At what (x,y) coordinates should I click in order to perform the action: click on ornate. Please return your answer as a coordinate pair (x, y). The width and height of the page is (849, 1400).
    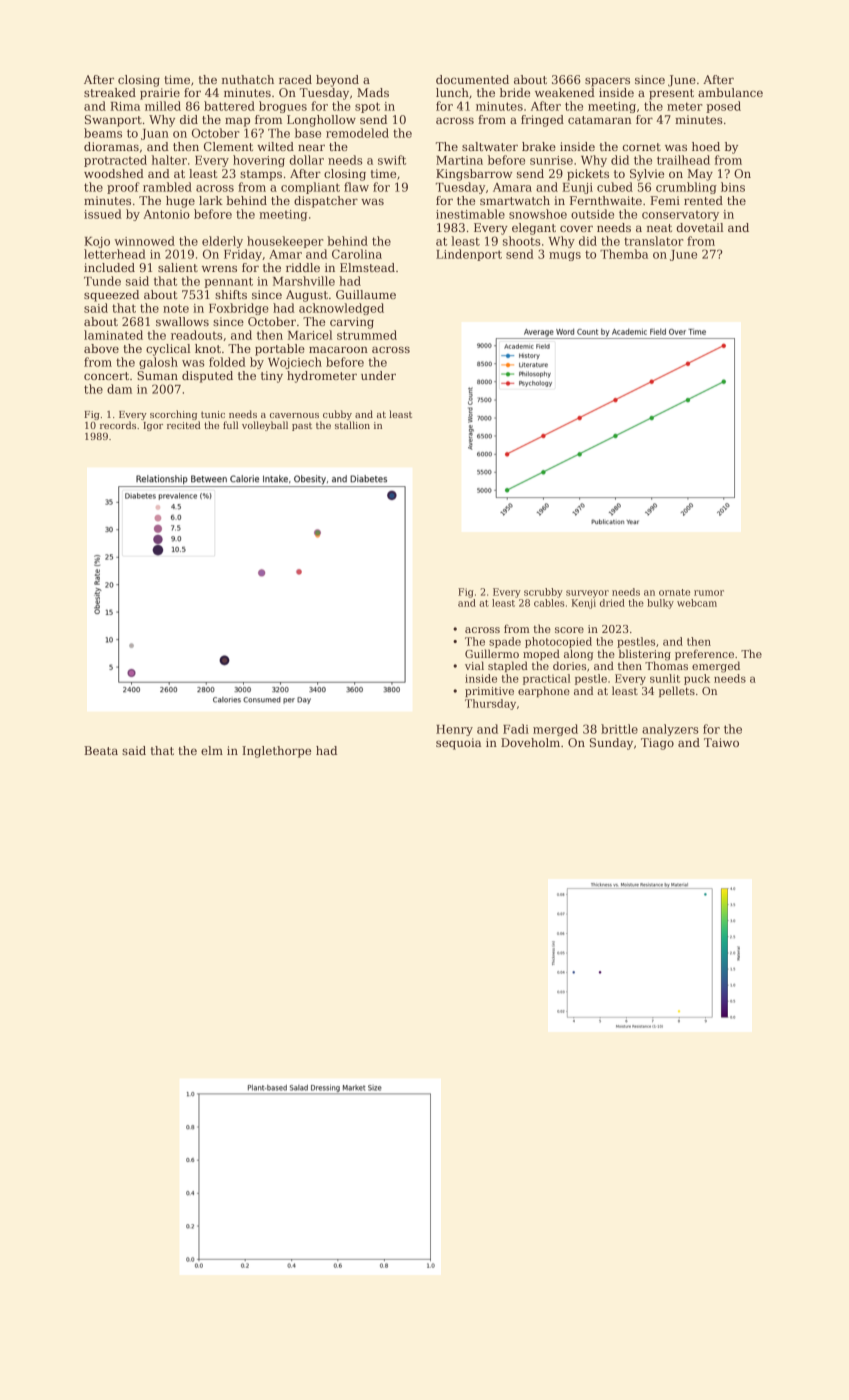
    Looking at the image, I should click on (674, 592).
